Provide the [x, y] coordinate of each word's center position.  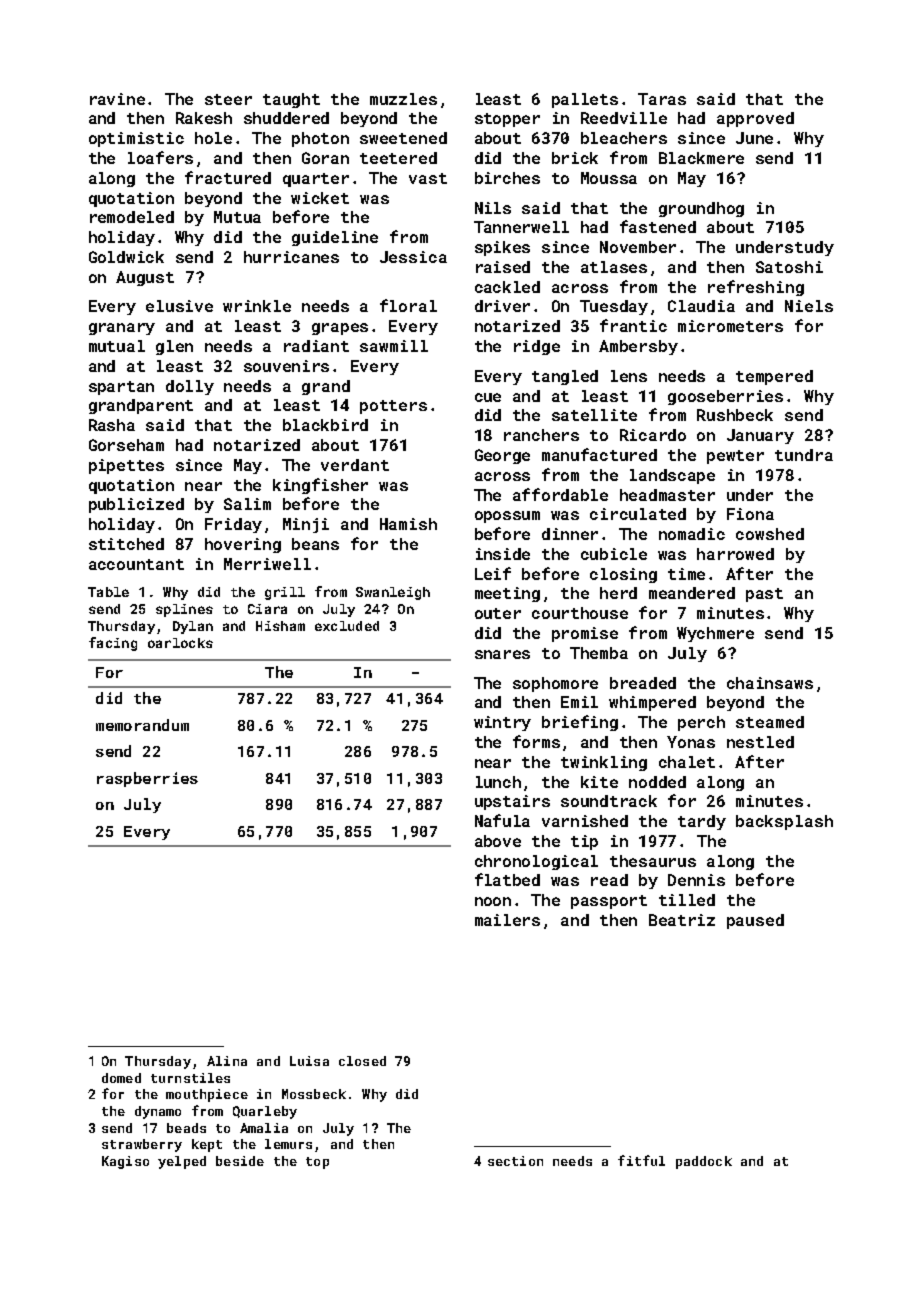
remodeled [132, 217]
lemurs [288, 1144]
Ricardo [653, 435]
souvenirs [286, 366]
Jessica [413, 257]
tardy [702, 822]
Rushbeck [735, 415]
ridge [537, 347]
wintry [502, 723]
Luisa [309, 1061]
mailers [507, 920]
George [502, 456]
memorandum [142, 725]
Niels [809, 306]
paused [755, 921]
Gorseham [126, 445]
